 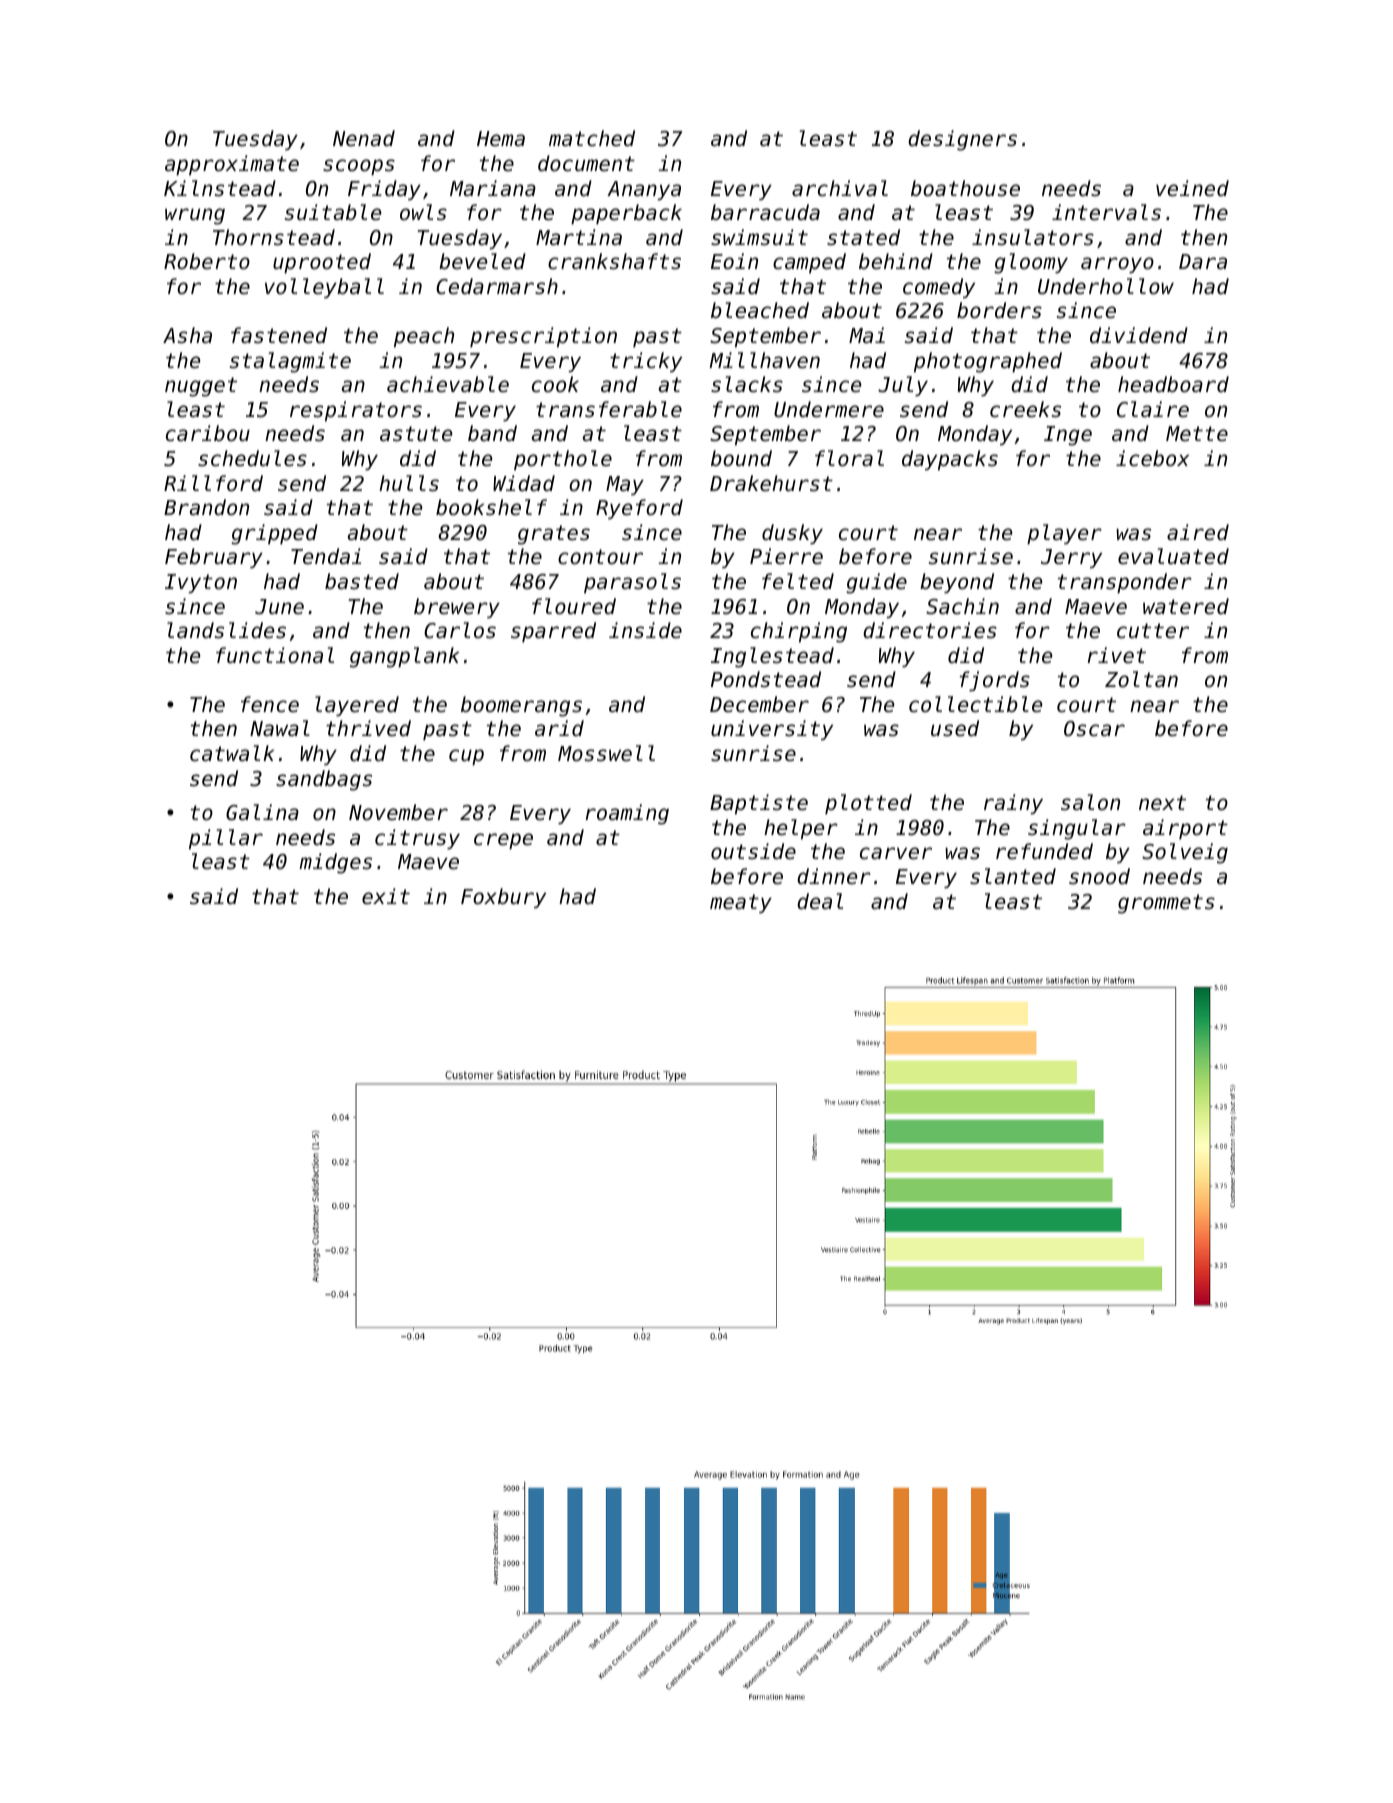 What do you see at coordinates (799, 632) in the document?
I see `chirping` at bounding box center [799, 632].
